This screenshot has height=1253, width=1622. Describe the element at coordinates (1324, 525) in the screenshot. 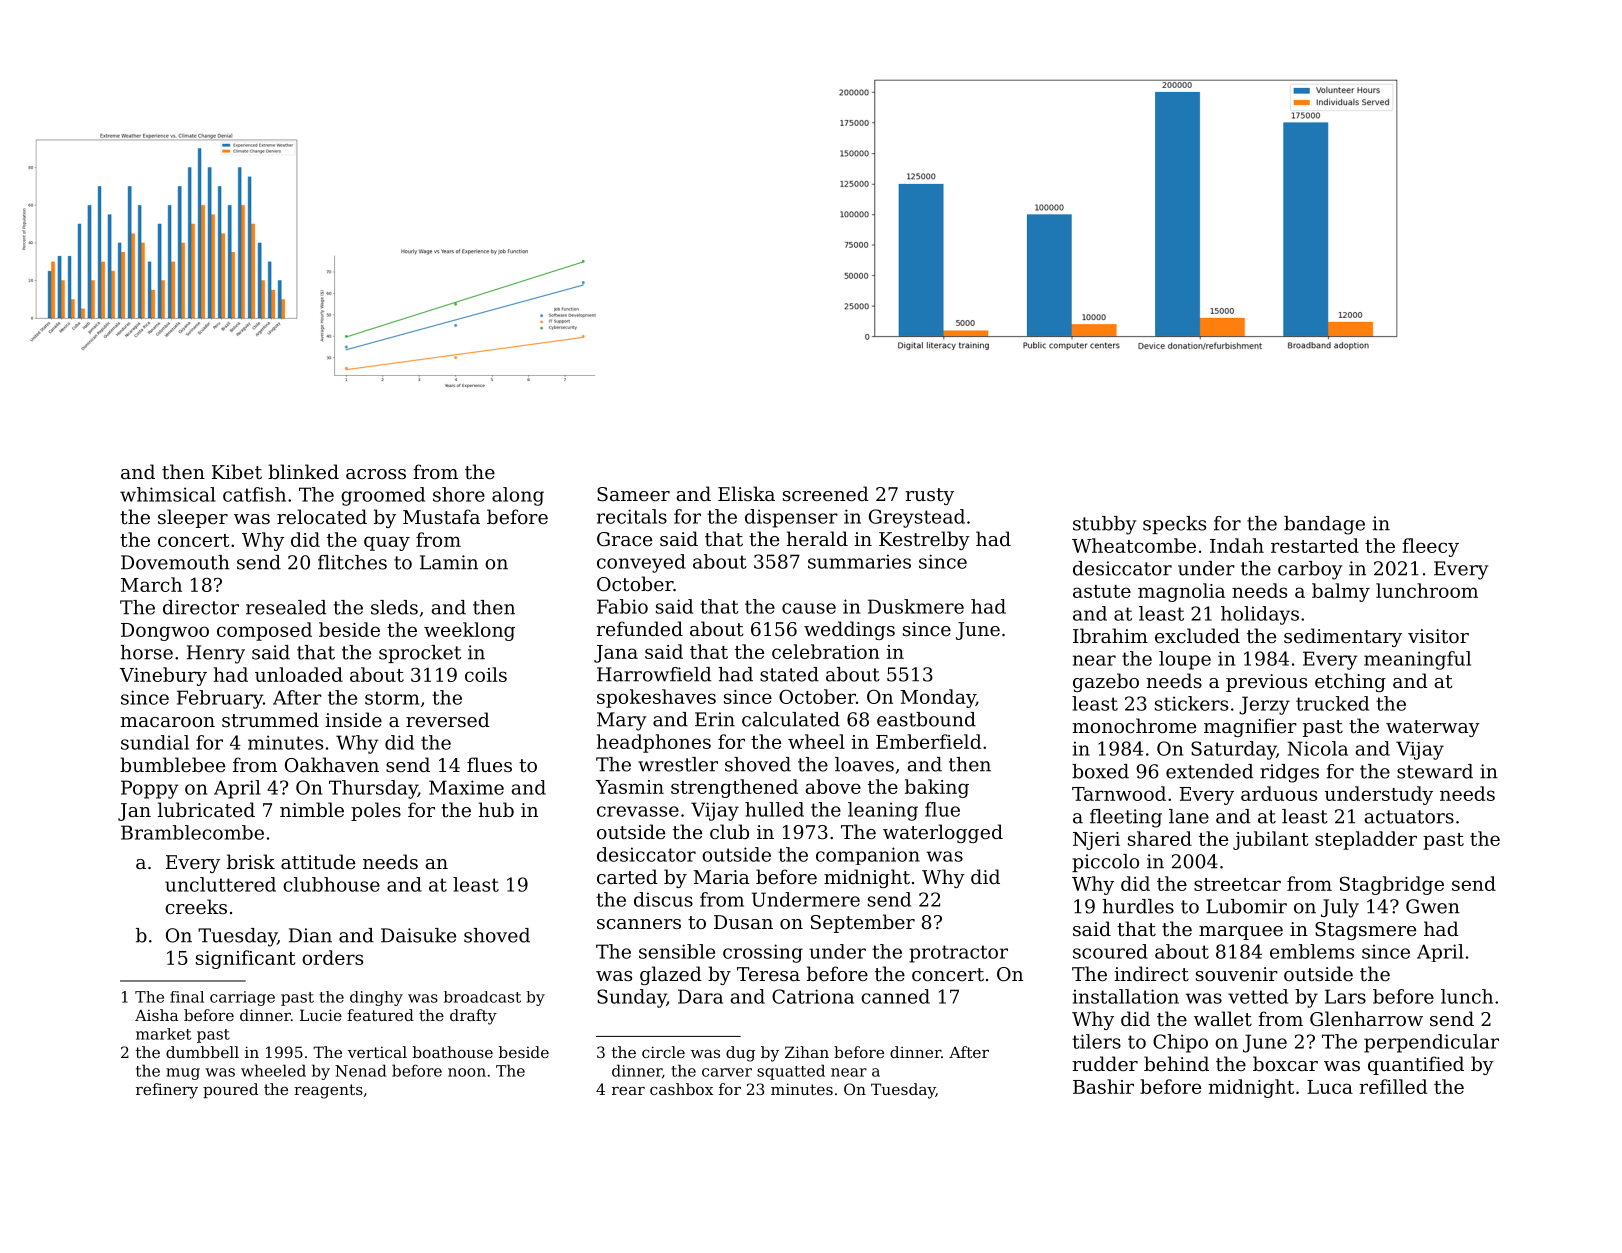

I see `bandage` at that location.
